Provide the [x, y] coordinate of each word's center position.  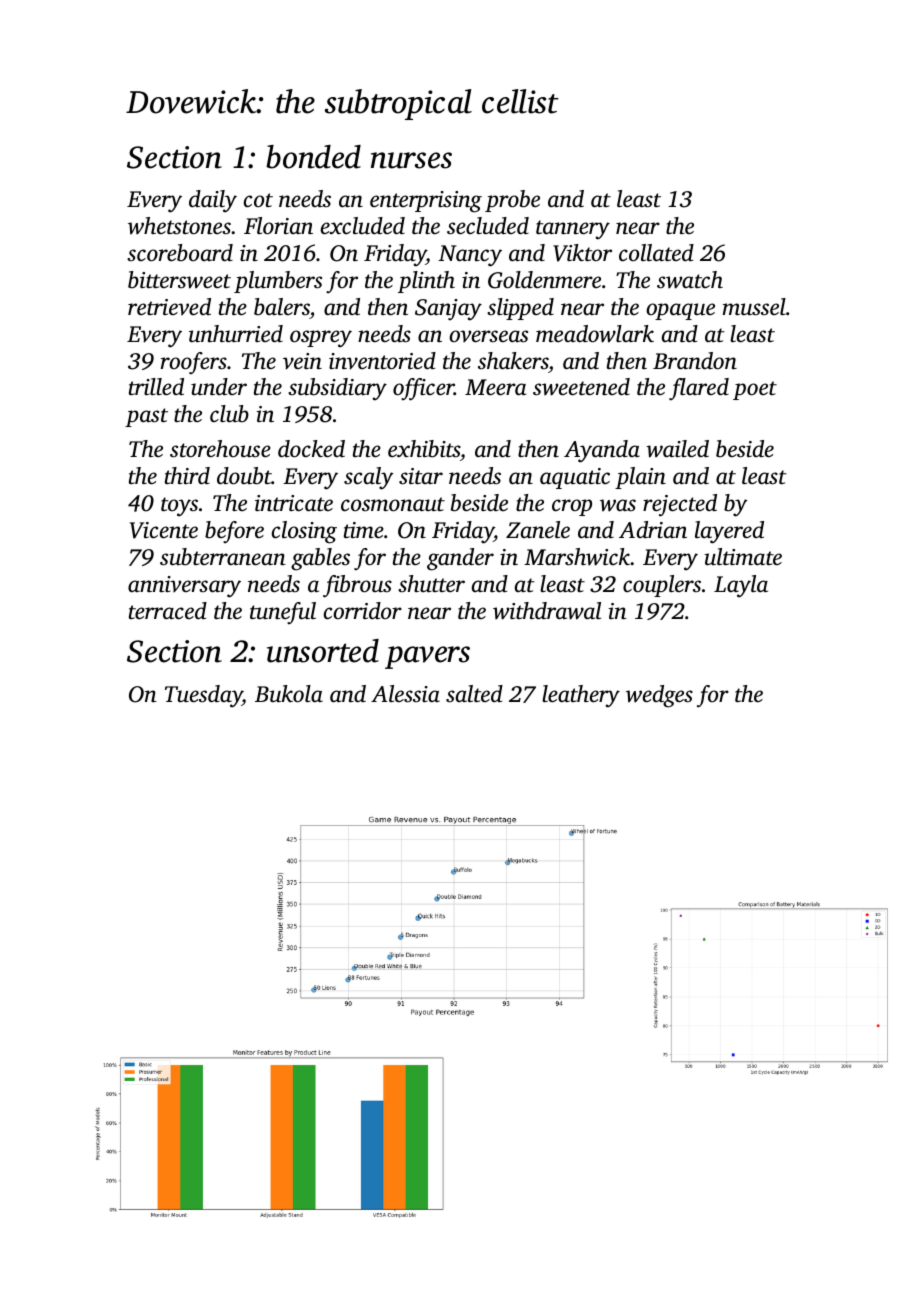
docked [311, 449]
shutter [431, 584]
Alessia [405, 694]
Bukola [289, 694]
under [219, 386]
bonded [313, 157]
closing [304, 532]
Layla [741, 586]
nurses [411, 160]
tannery [573, 230]
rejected [680, 505]
